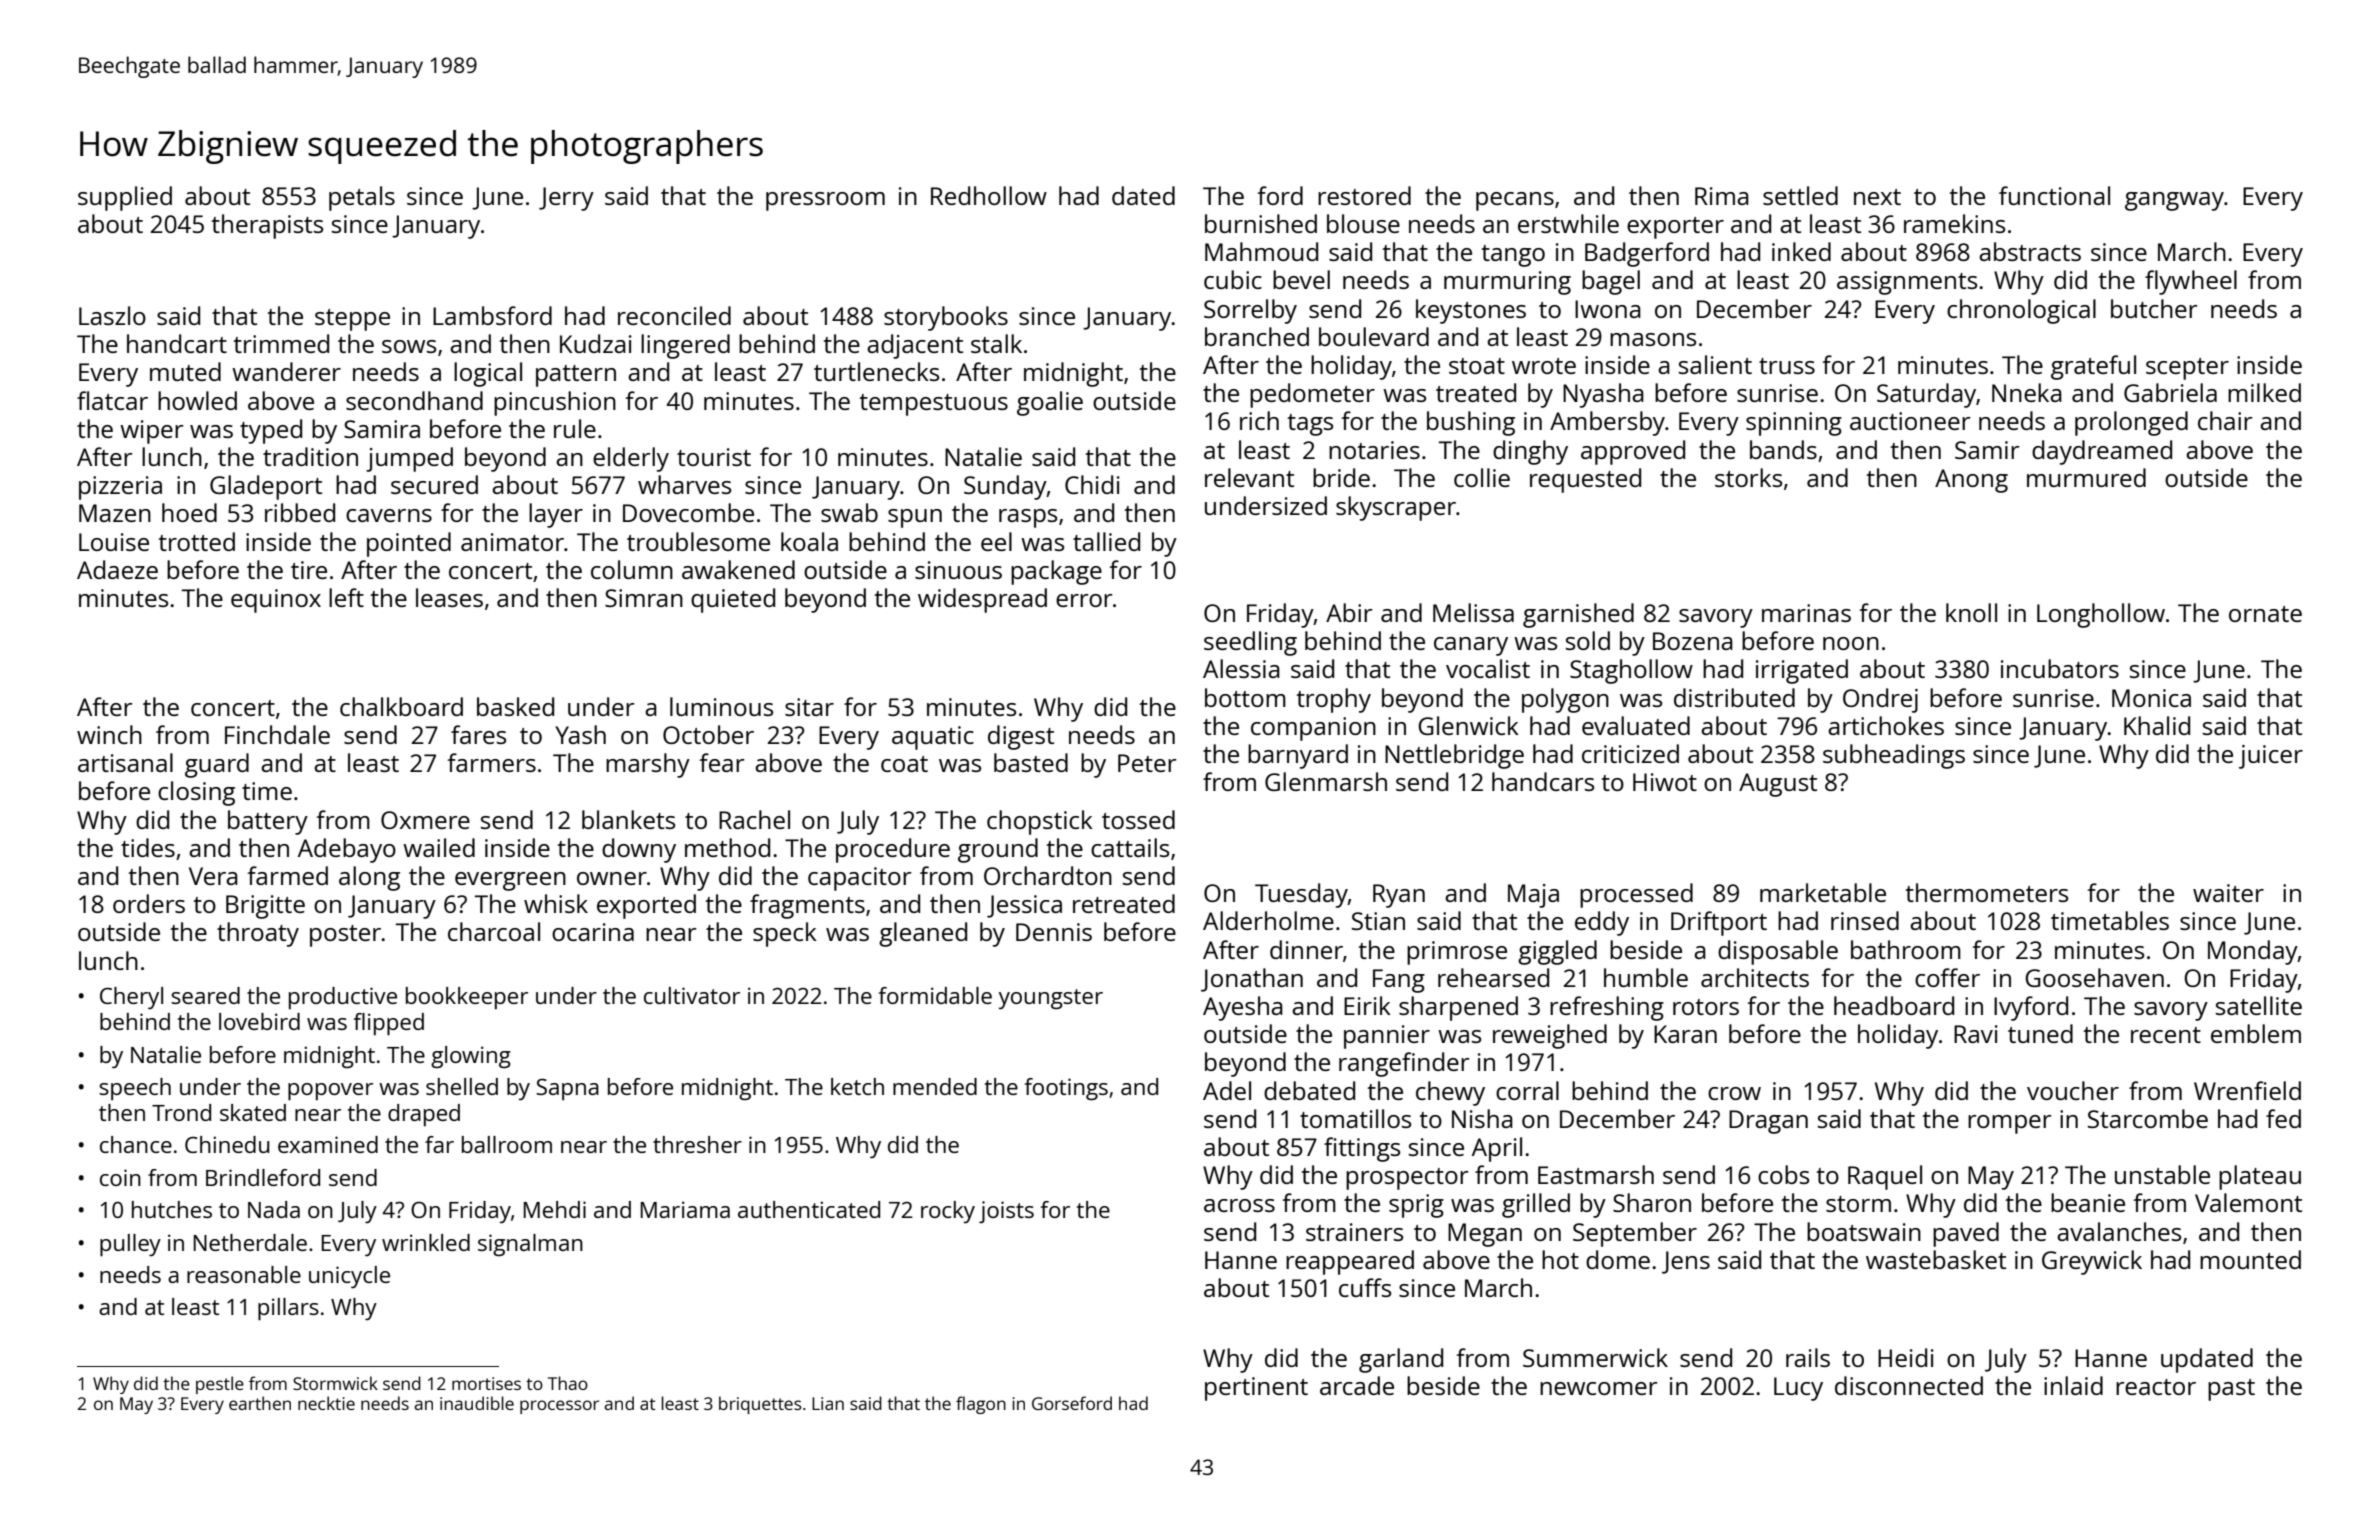 This document has width=2380, height=1540. I want to click on grateful, so click(2093, 367).
